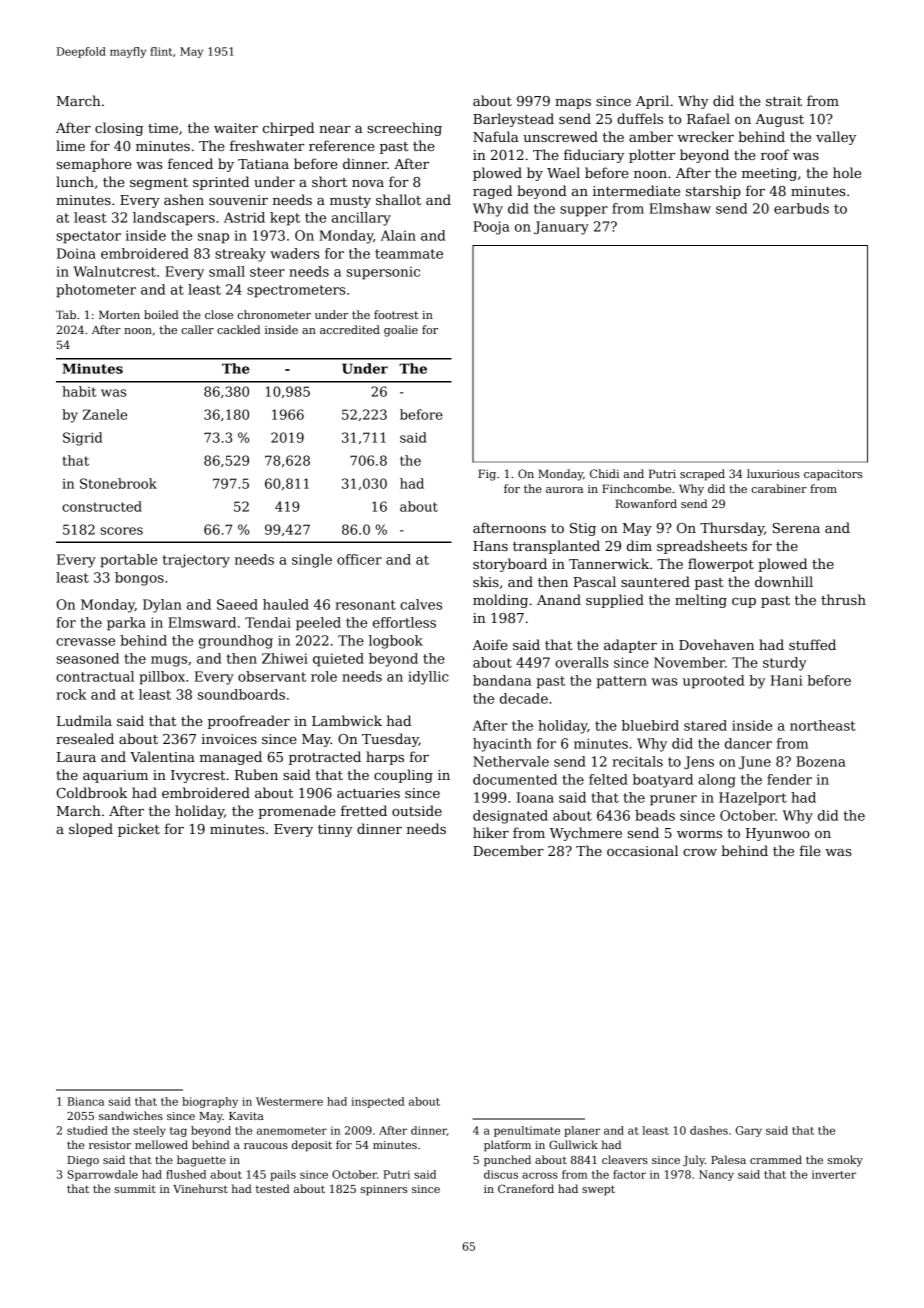  What do you see at coordinates (119, 129) in the screenshot?
I see `closing` at bounding box center [119, 129].
